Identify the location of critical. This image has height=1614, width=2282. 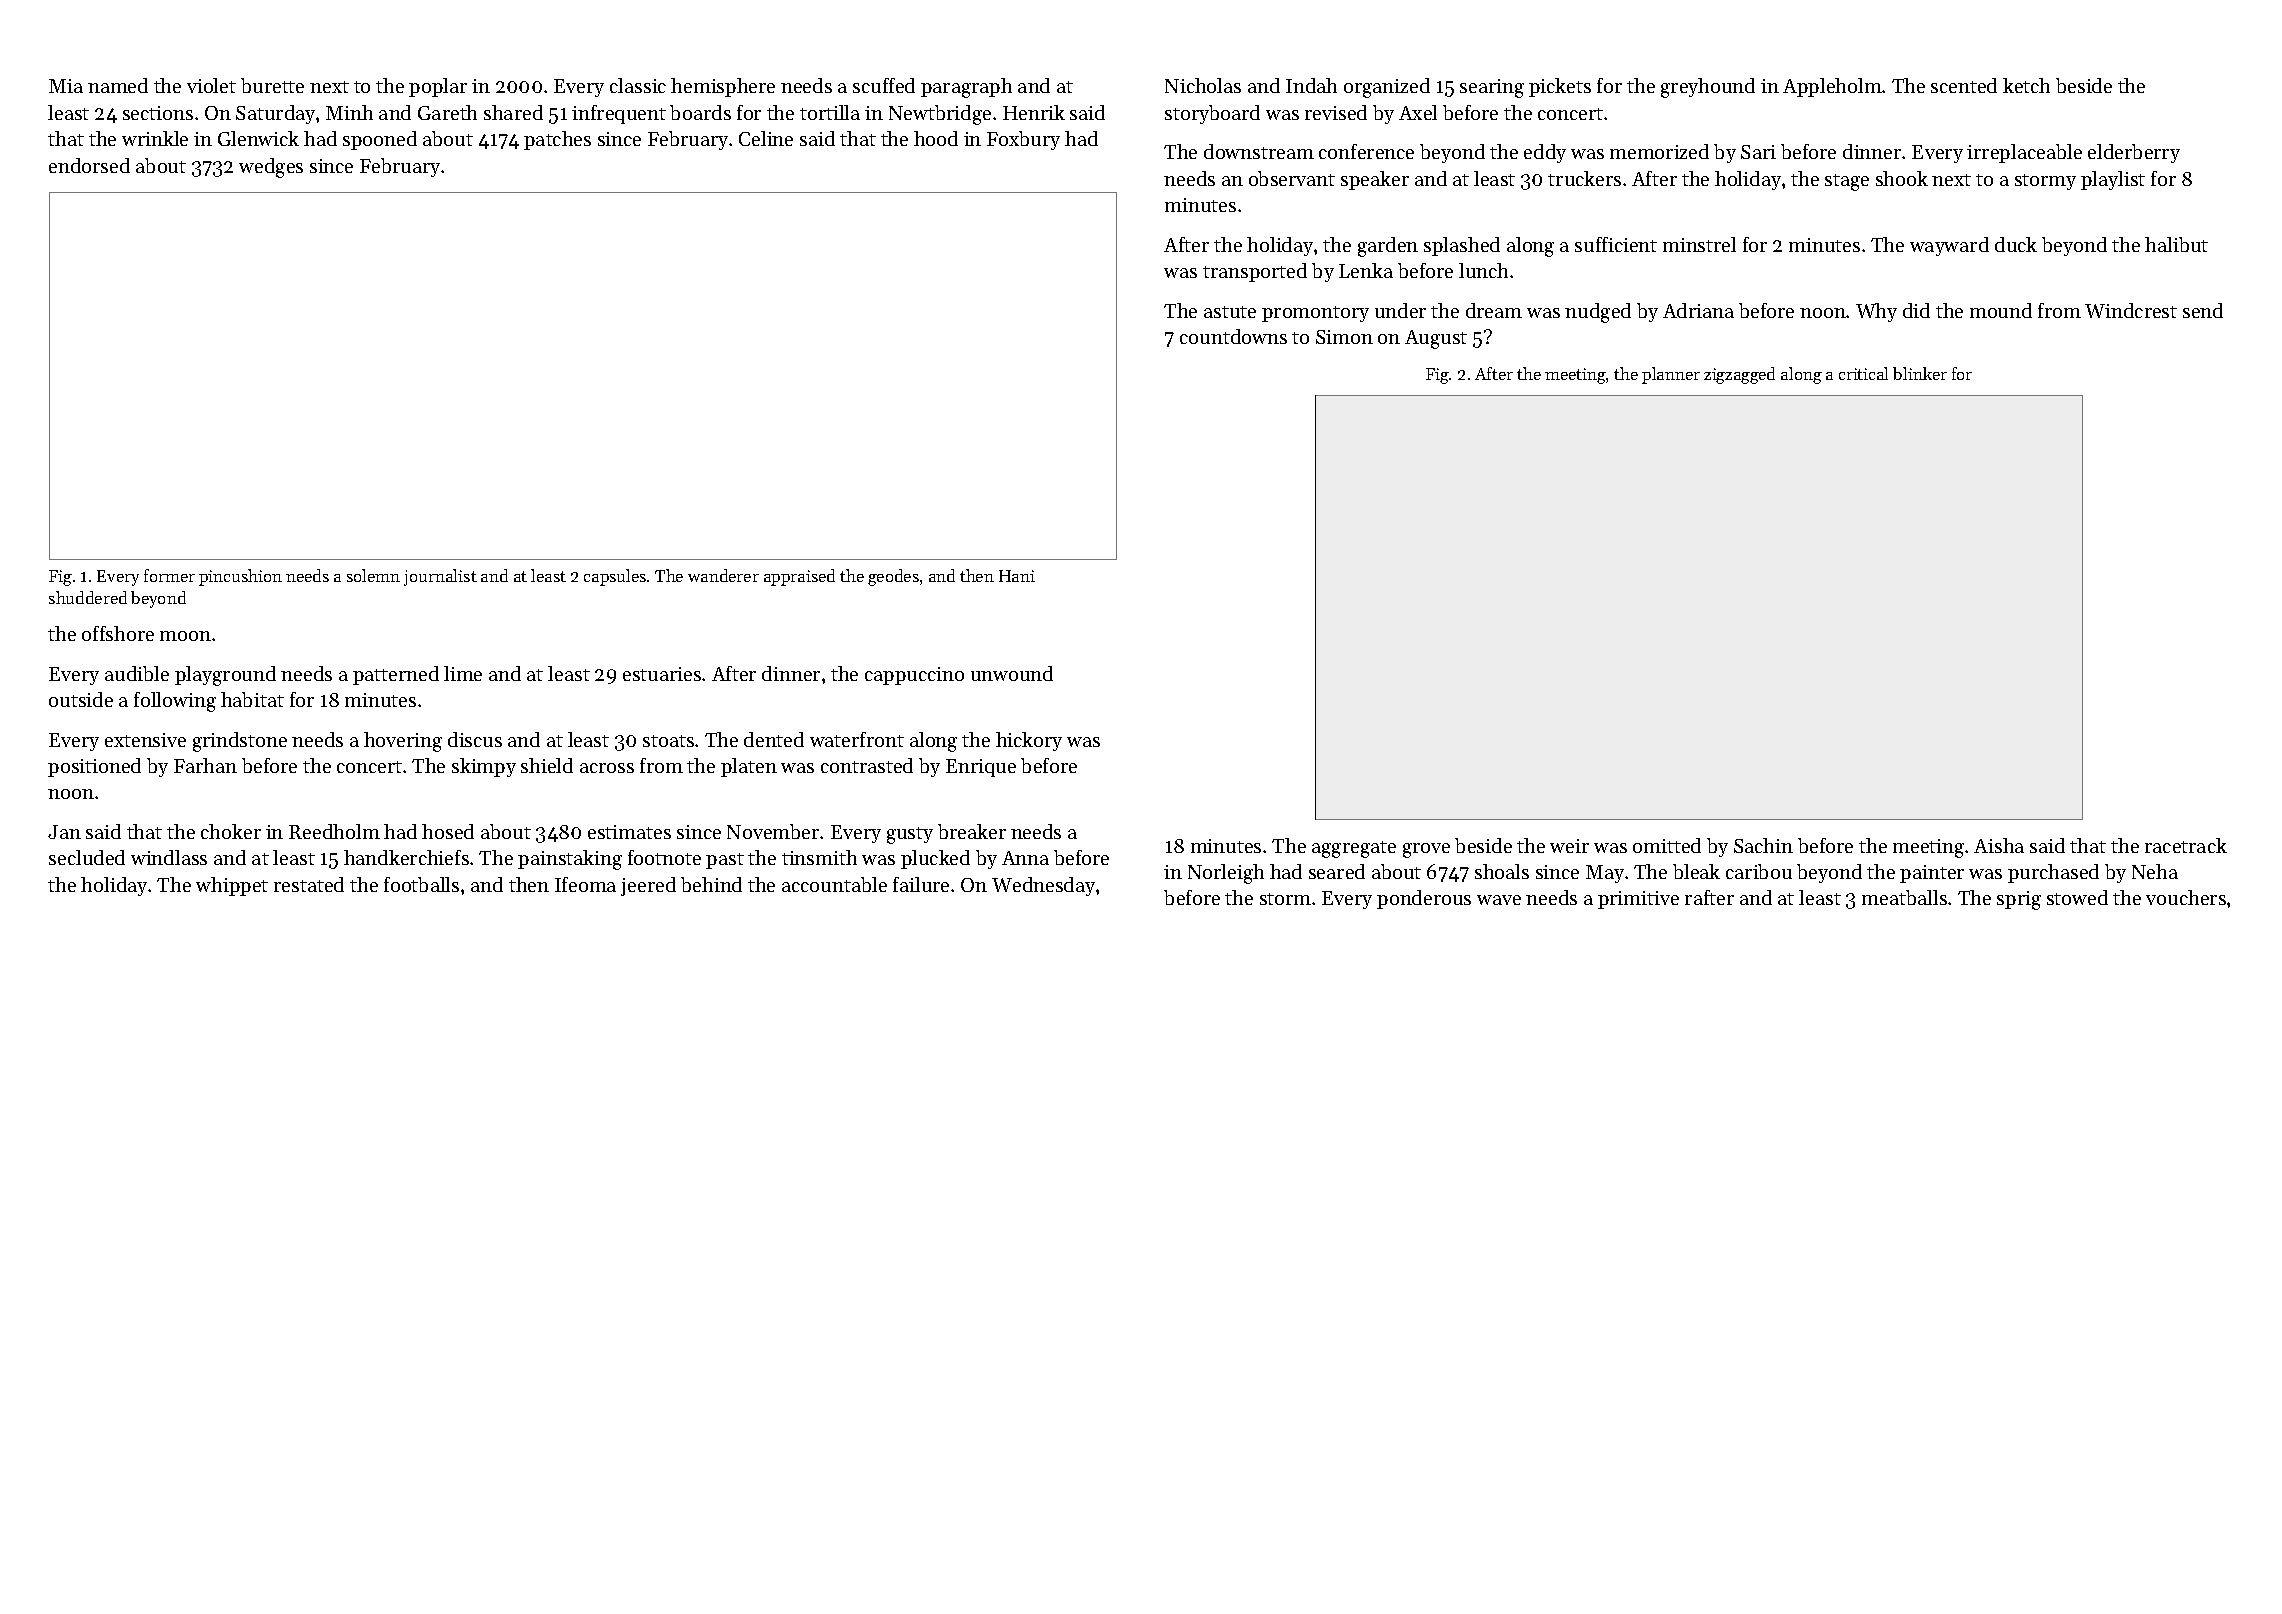
(1863, 373).
